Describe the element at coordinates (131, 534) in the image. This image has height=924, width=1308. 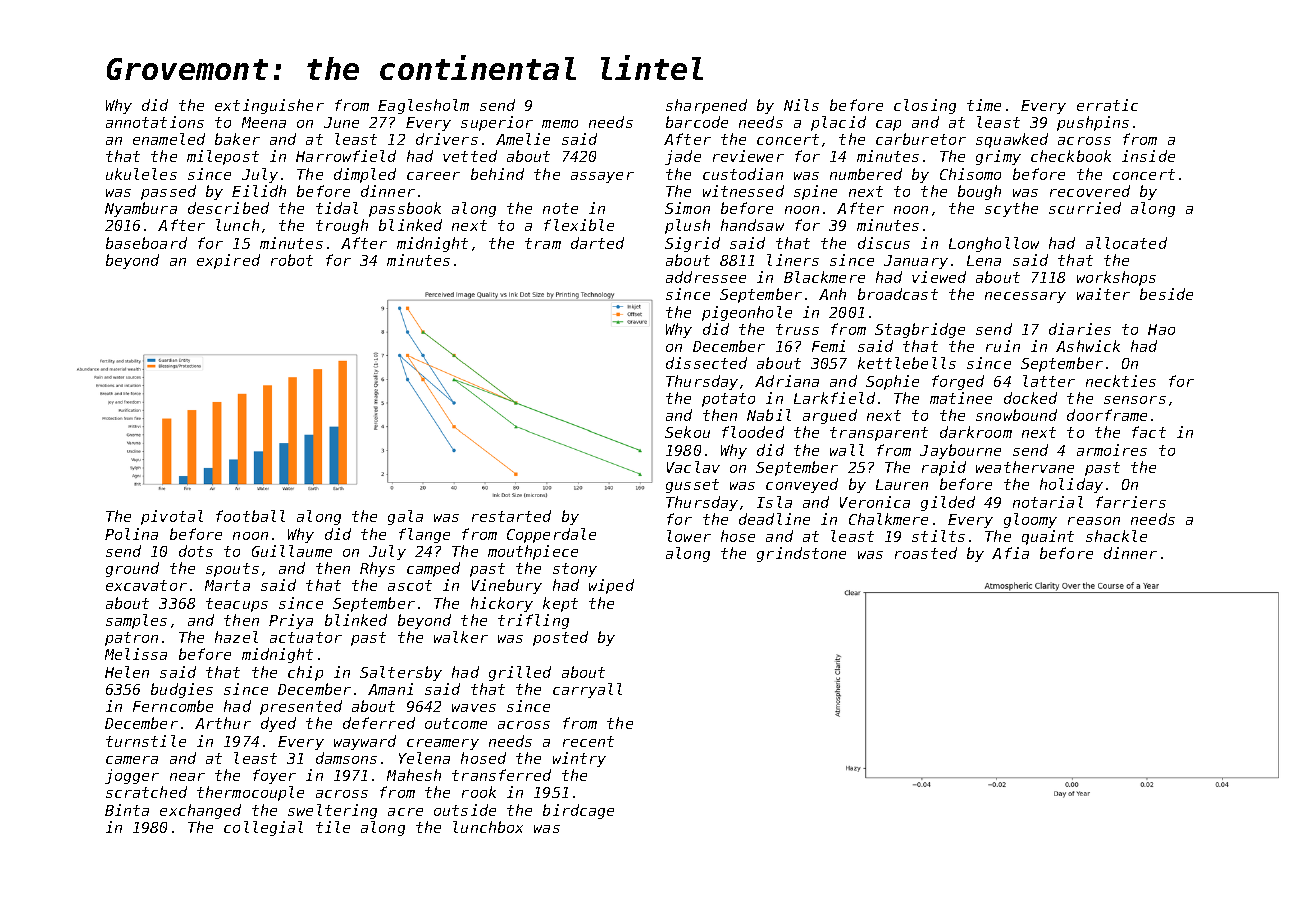
I see `Polina` at that location.
